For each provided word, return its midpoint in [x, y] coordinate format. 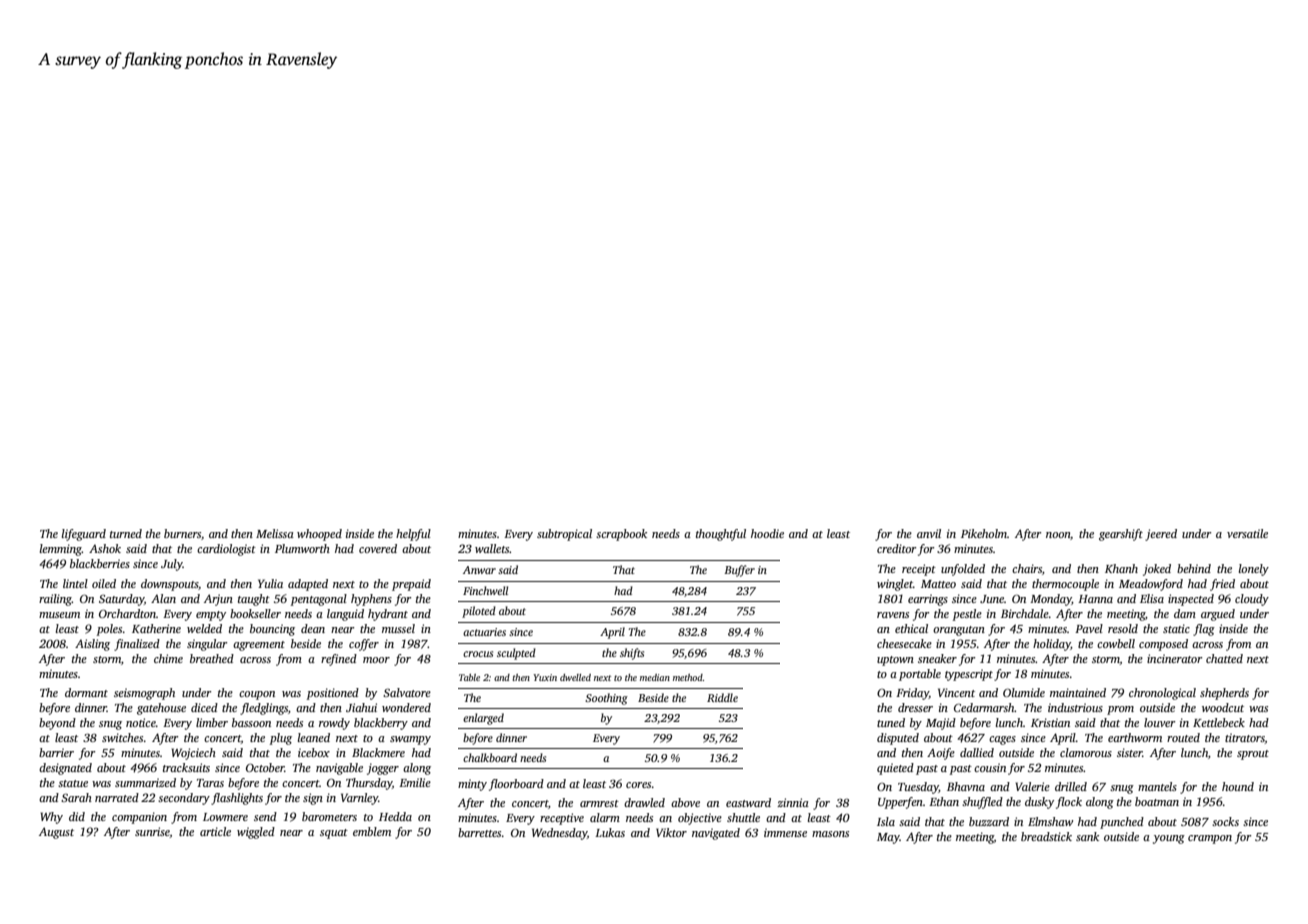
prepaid [411, 585]
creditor [897, 548]
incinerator [1175, 658]
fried [1222, 585]
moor [376, 660]
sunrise [152, 832]
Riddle [722, 697]
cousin [990, 767]
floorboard [516, 785]
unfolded [963, 570]
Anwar [479, 570]
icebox [314, 752]
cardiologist [226, 550]
